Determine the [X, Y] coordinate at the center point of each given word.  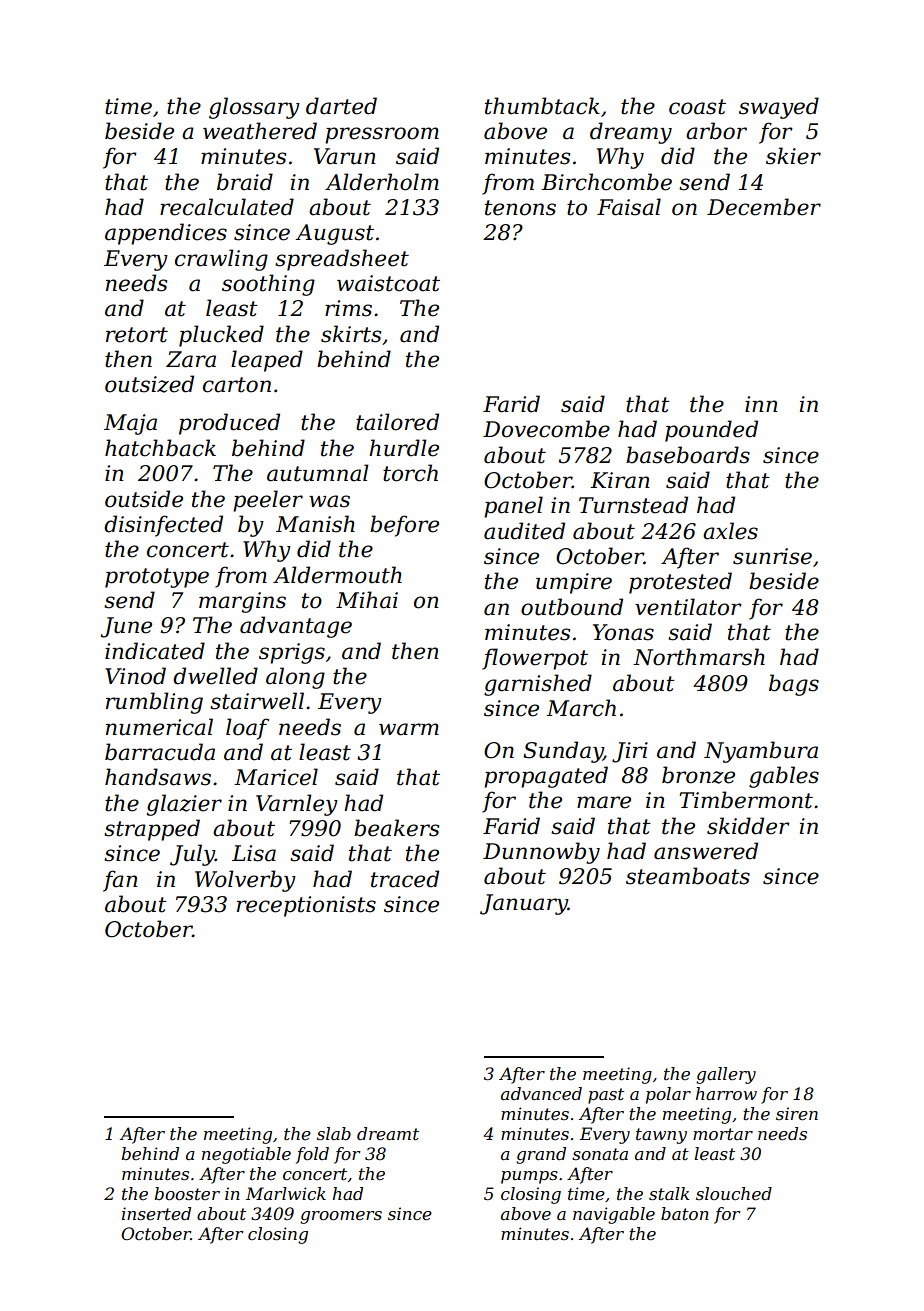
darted [341, 106]
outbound [572, 607]
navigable [614, 1215]
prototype [157, 578]
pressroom [382, 135]
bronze [698, 775]
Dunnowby [541, 853]
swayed [779, 108]
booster [187, 1193]
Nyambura [761, 752]
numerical [159, 727]
